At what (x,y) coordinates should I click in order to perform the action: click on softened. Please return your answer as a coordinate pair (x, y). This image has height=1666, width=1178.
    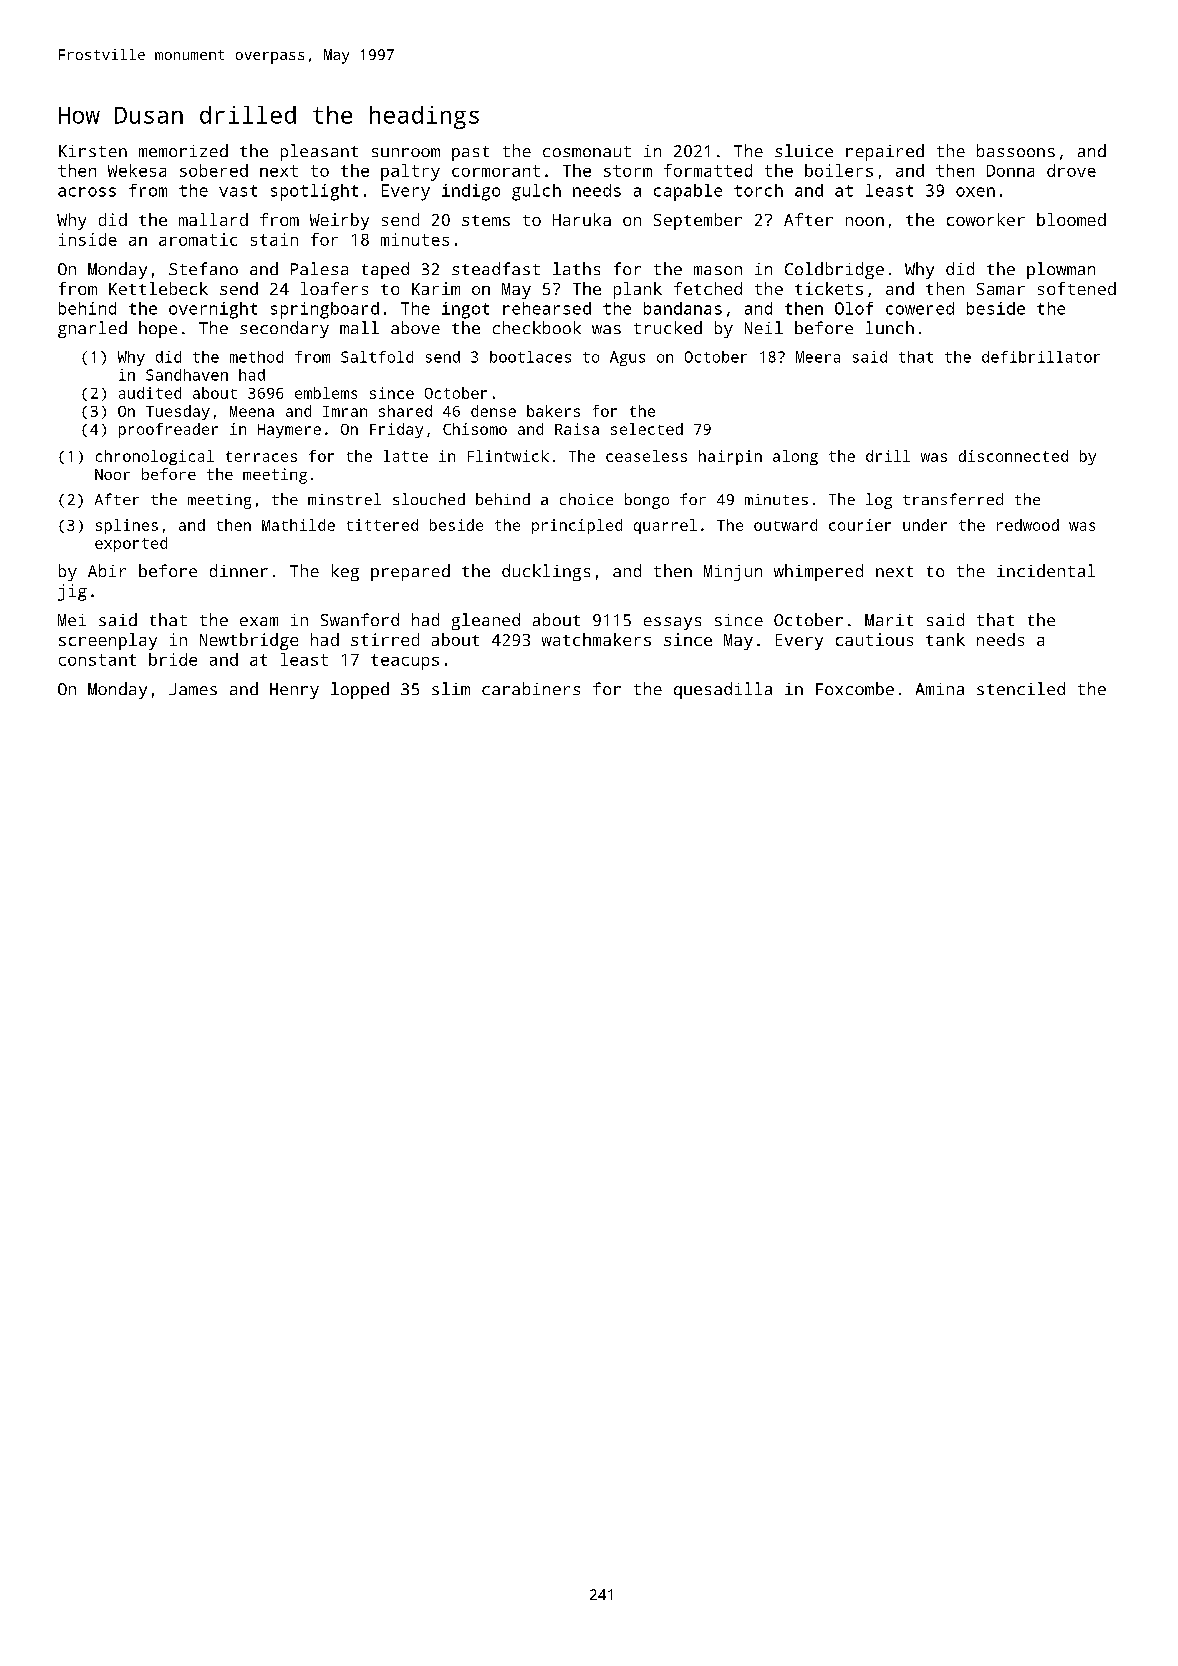
    Looking at the image, I should click on (1077, 288).
